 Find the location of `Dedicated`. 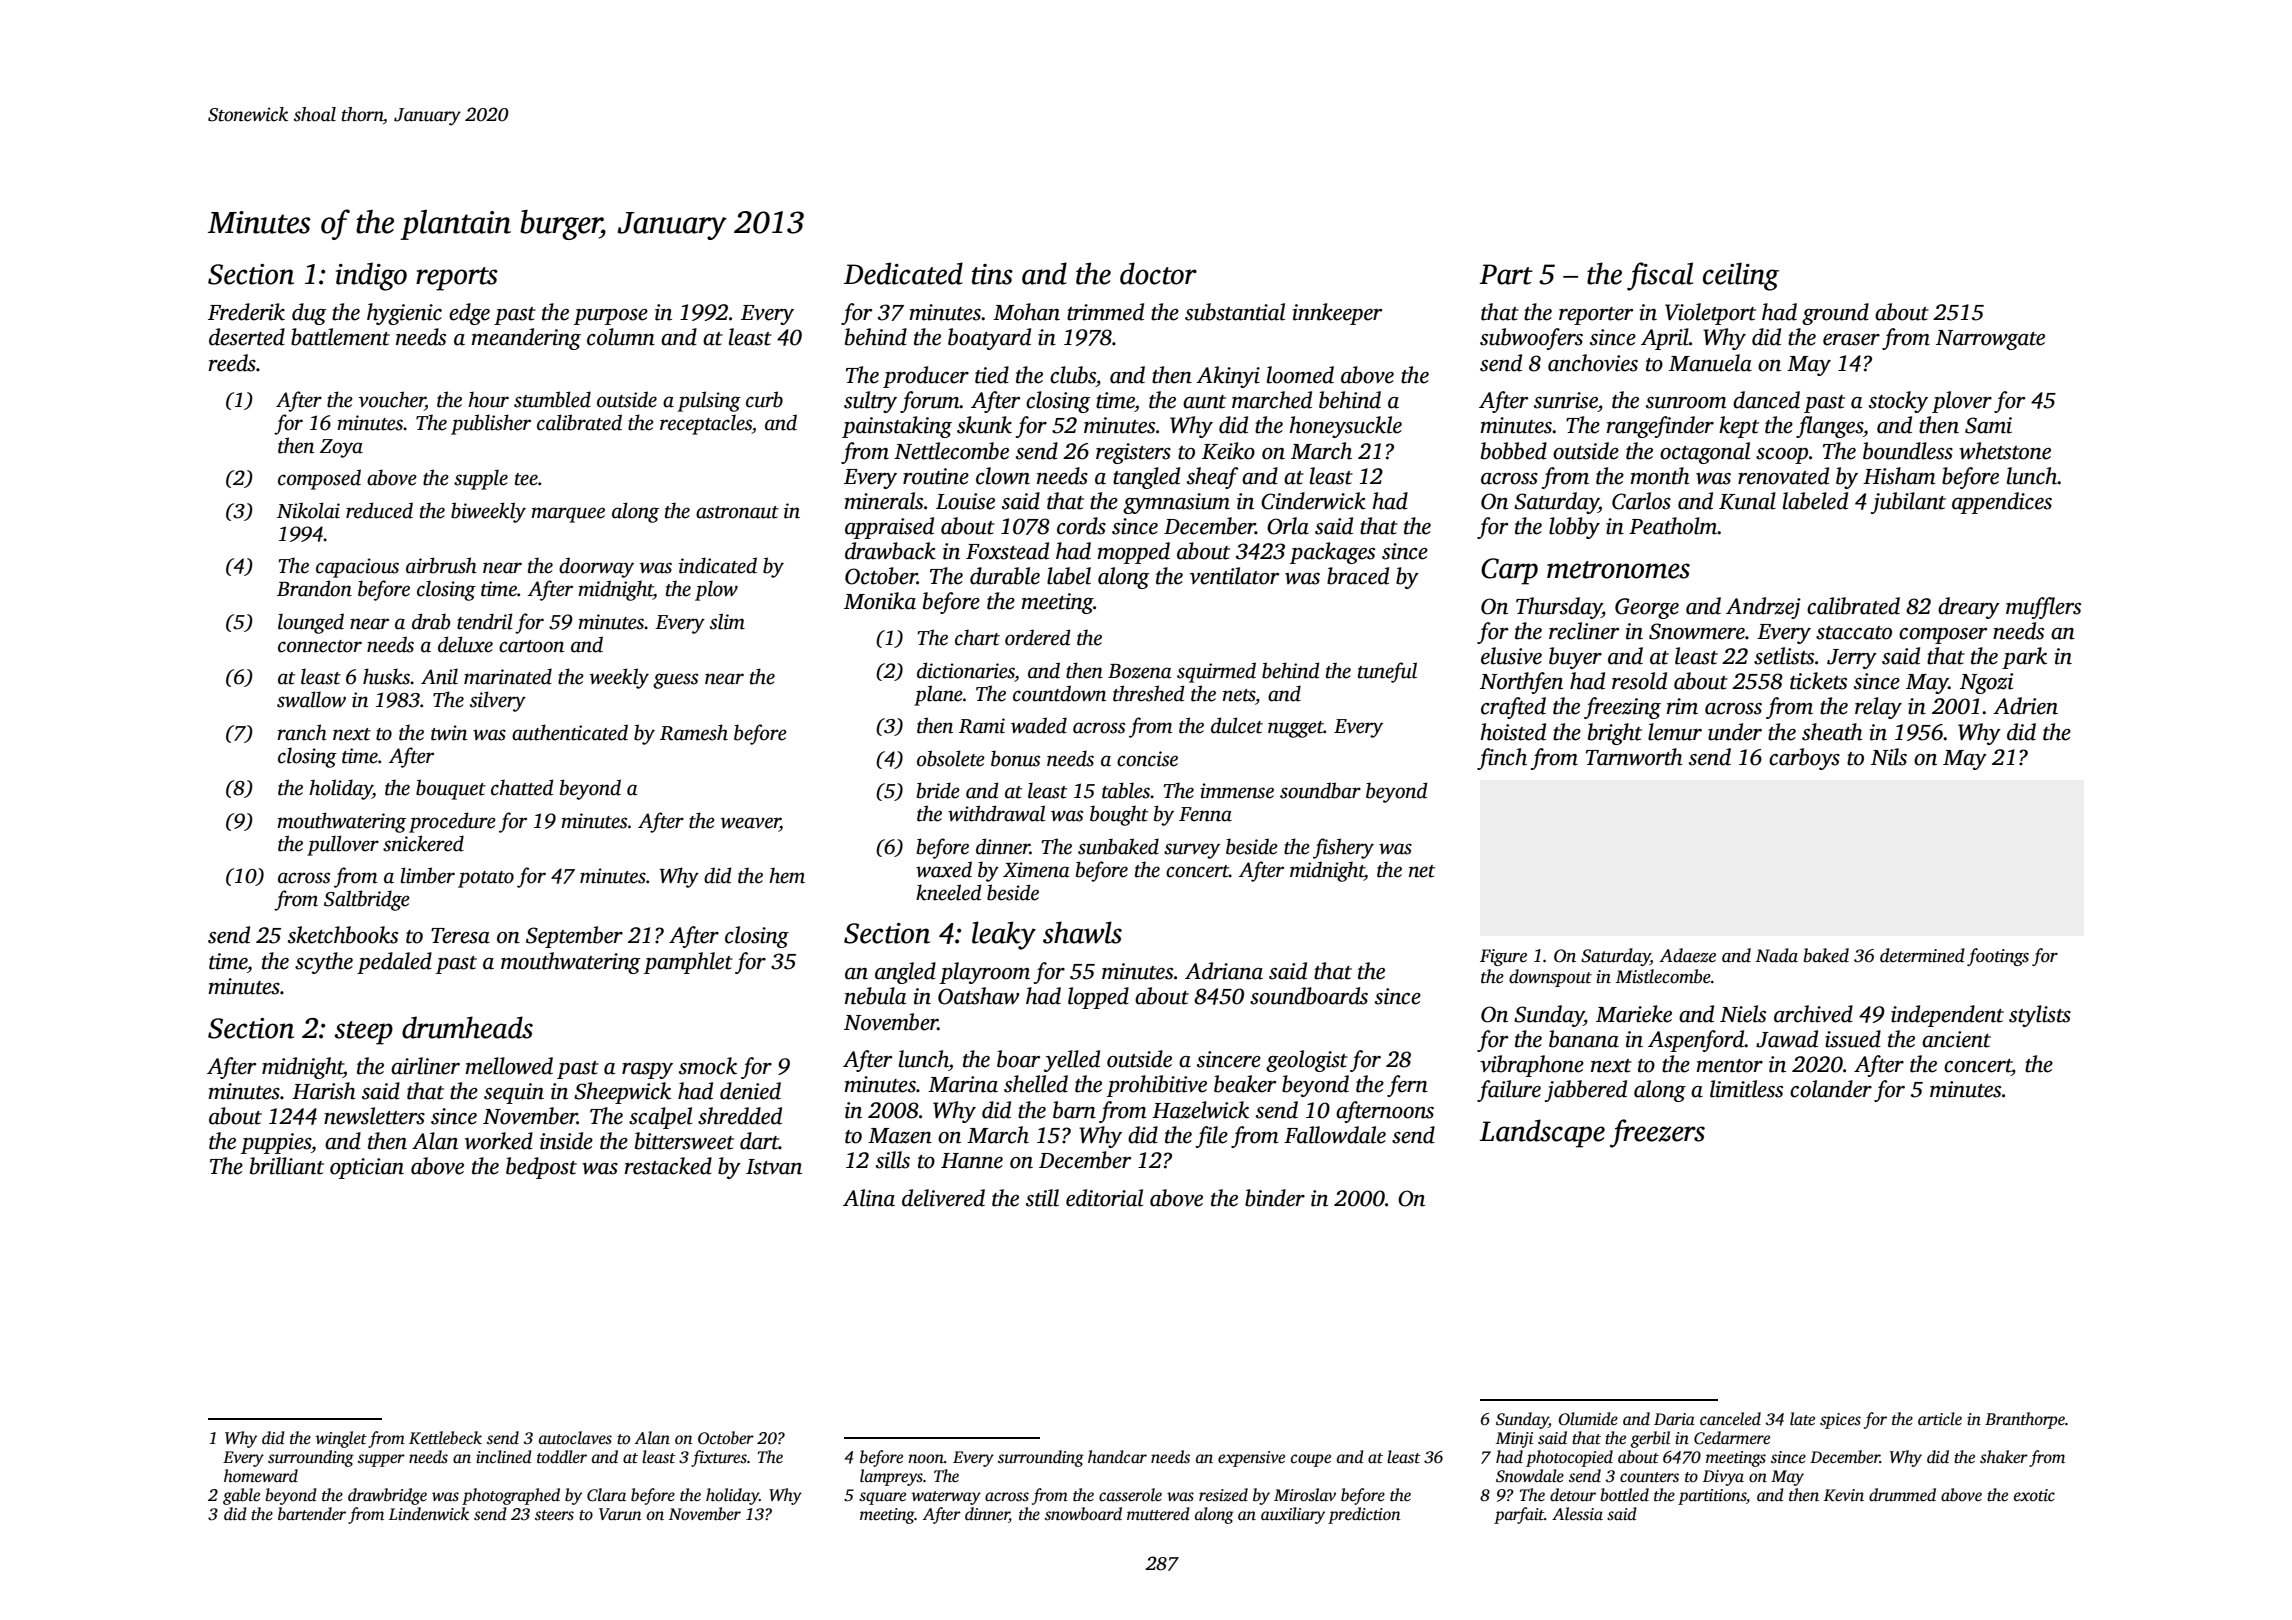

Dedicated is located at coordinates (903, 273).
